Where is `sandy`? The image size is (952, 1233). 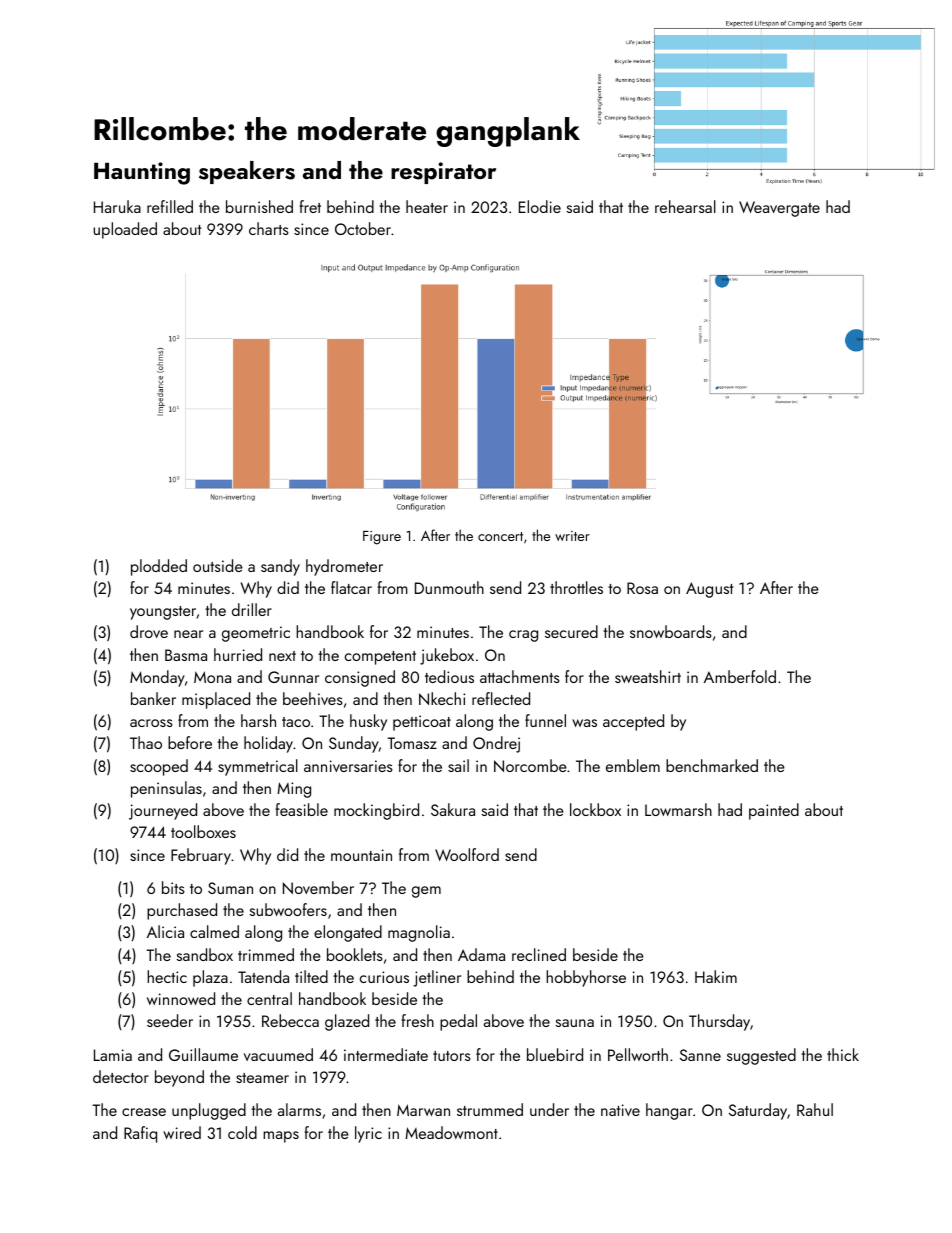 sandy is located at coordinates (280, 567).
